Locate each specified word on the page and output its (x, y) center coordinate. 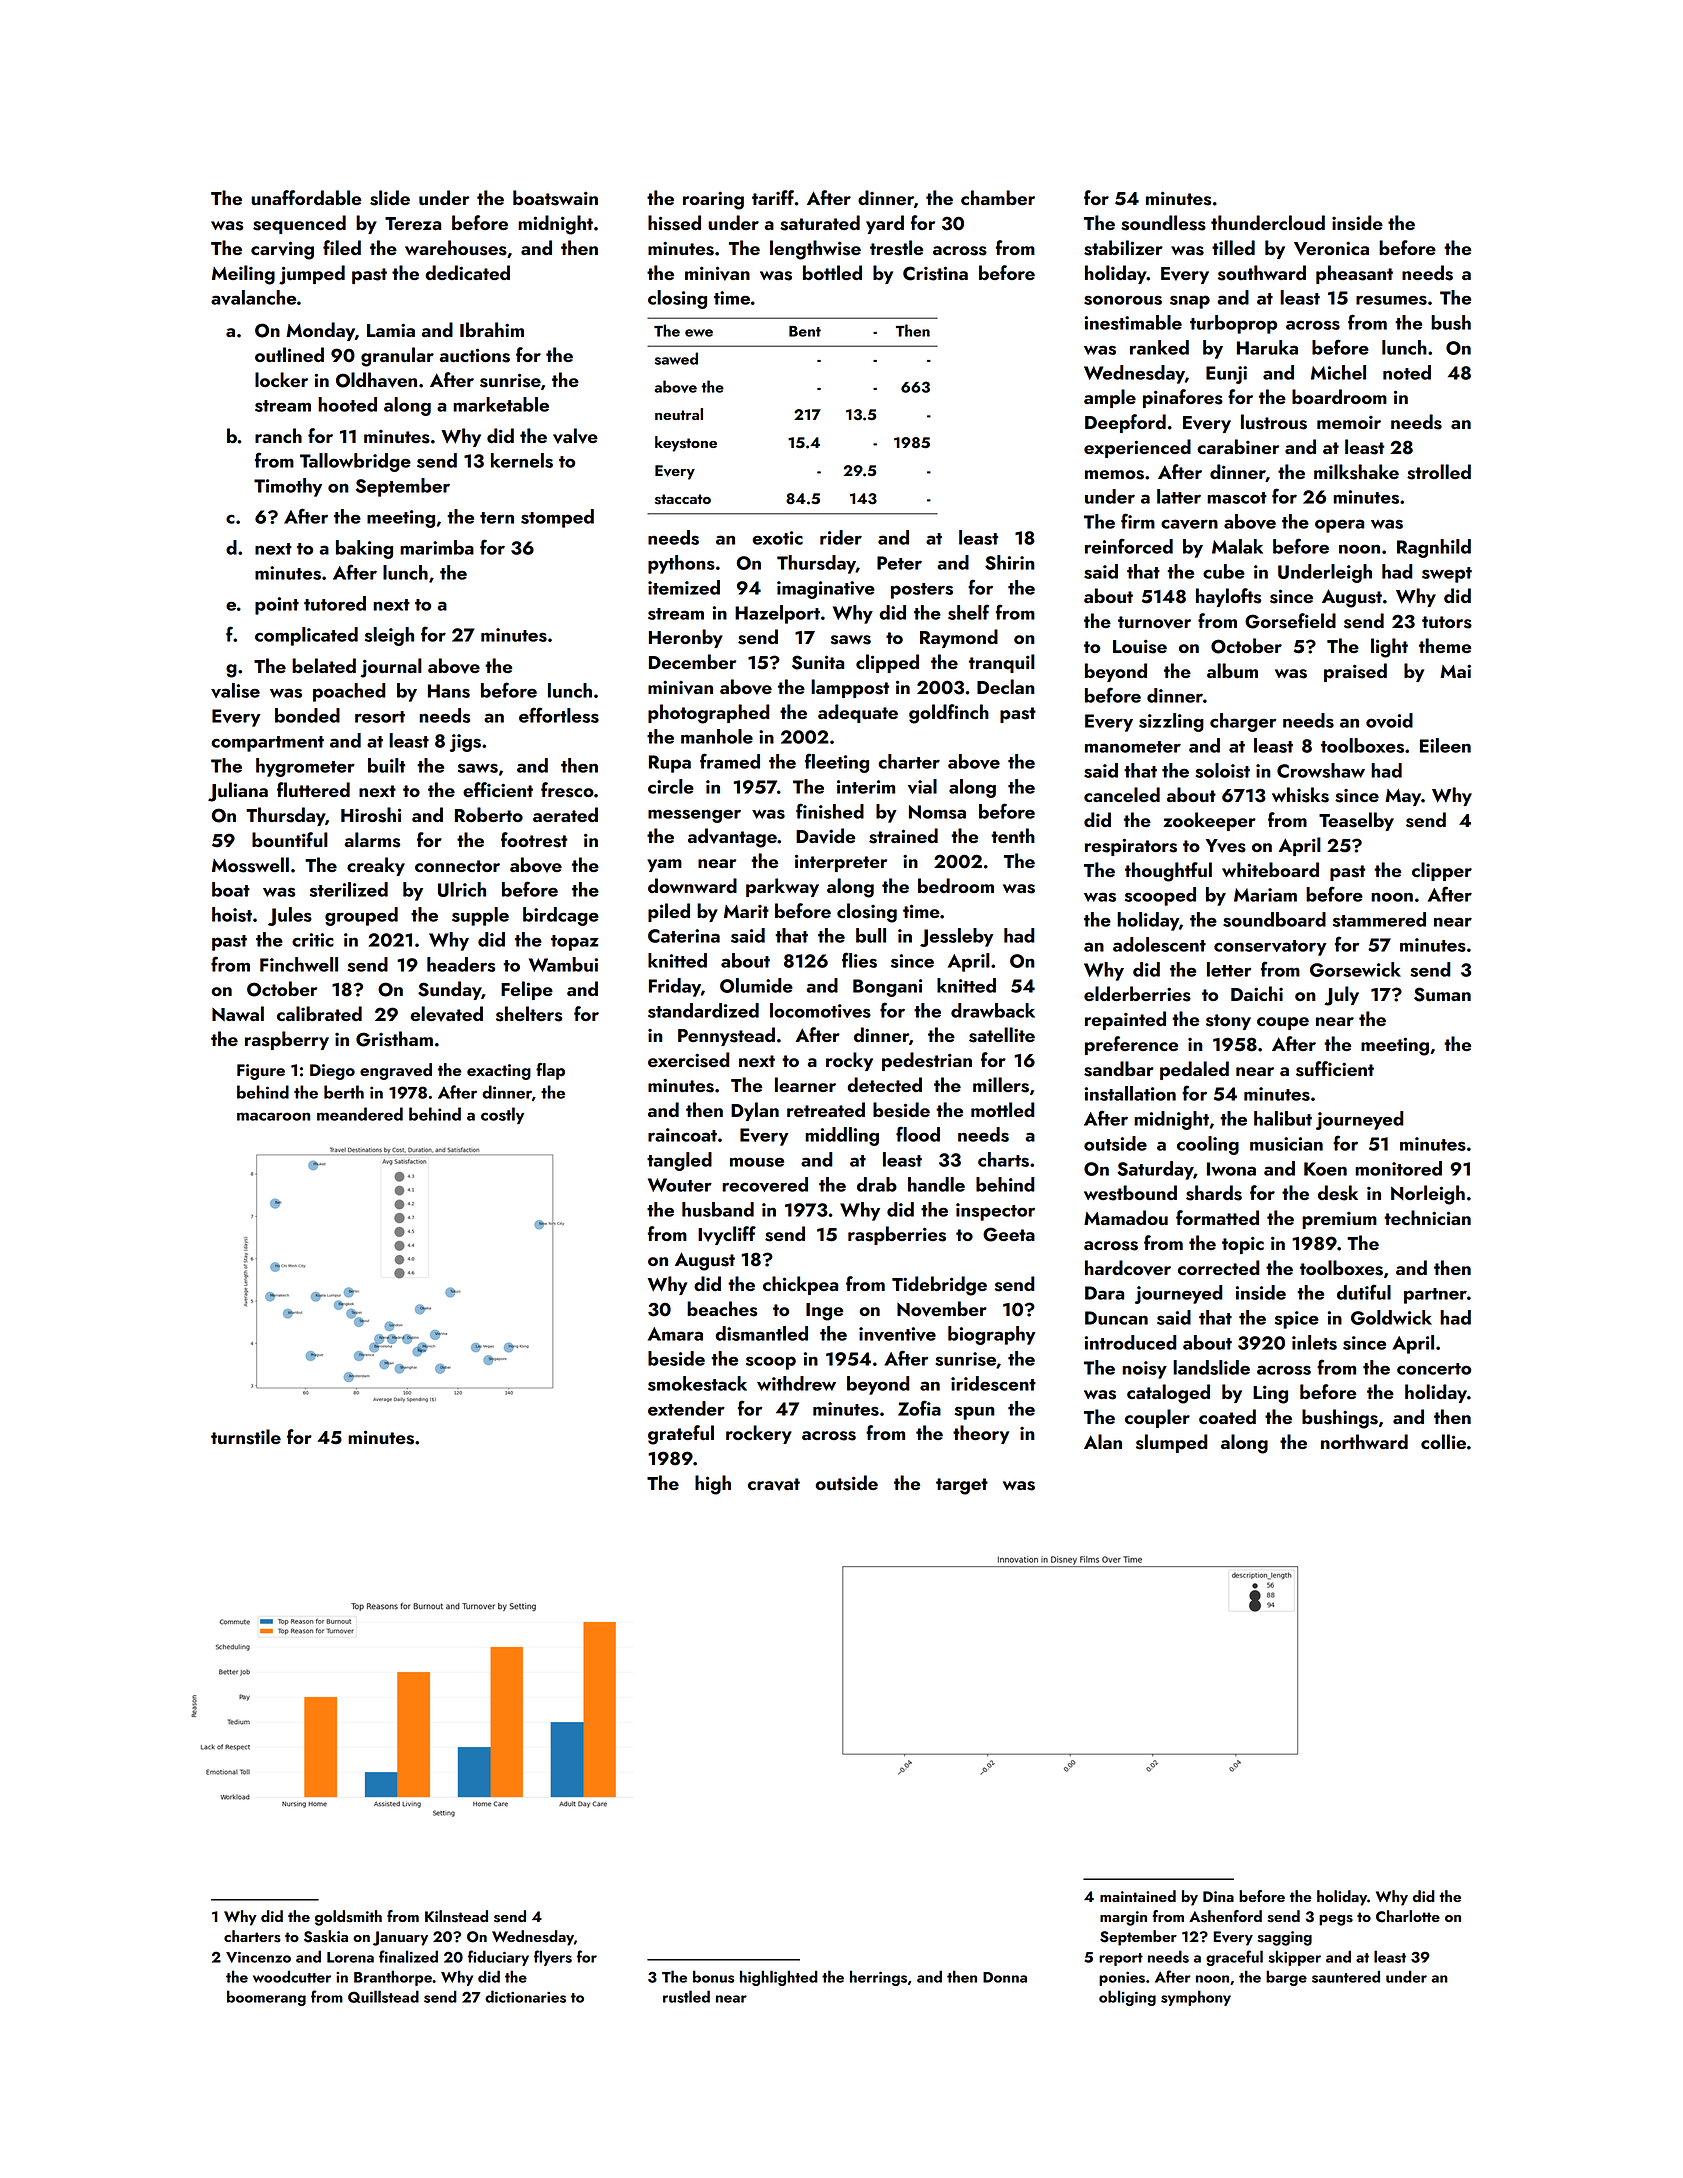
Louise (1140, 646)
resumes (1391, 300)
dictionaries (525, 1996)
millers (1001, 1085)
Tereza (413, 223)
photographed (709, 714)
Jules (290, 916)
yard (885, 224)
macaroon (273, 1116)
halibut (1283, 1118)
